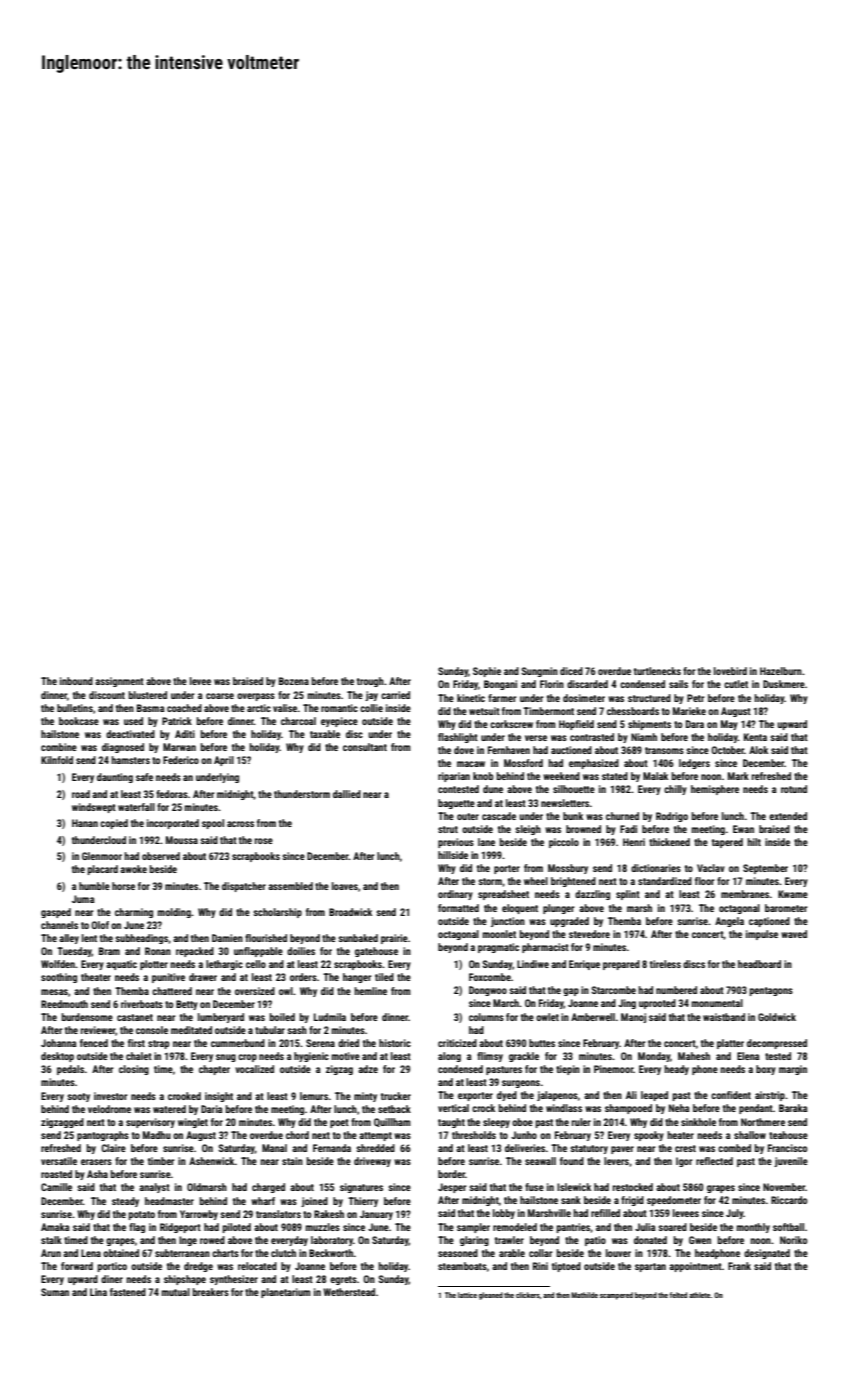 This screenshot has width=849, height=1400. Describe the element at coordinates (174, 913) in the screenshot. I see `molding` at that location.
